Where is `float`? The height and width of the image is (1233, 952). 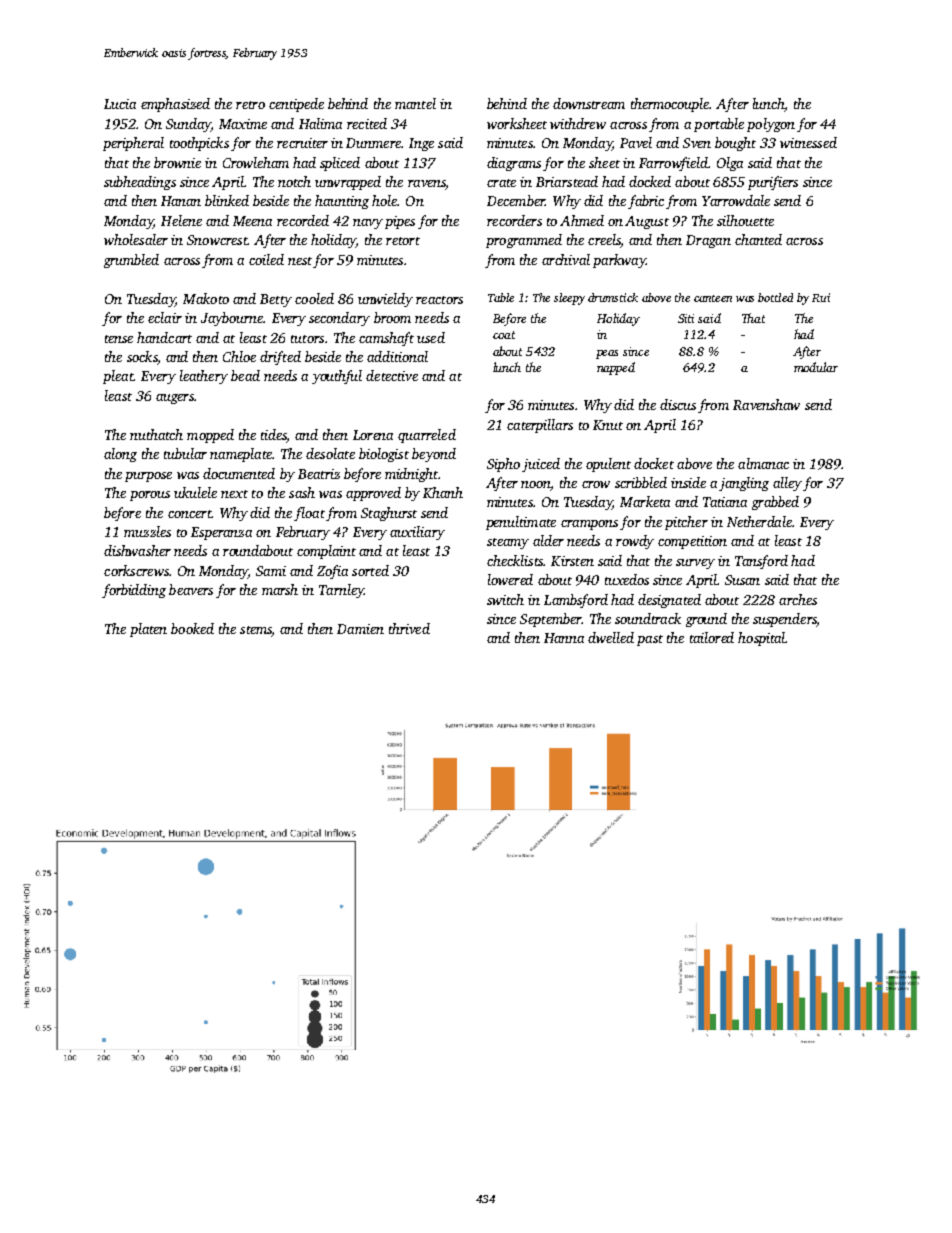
float is located at coordinates (309, 514).
